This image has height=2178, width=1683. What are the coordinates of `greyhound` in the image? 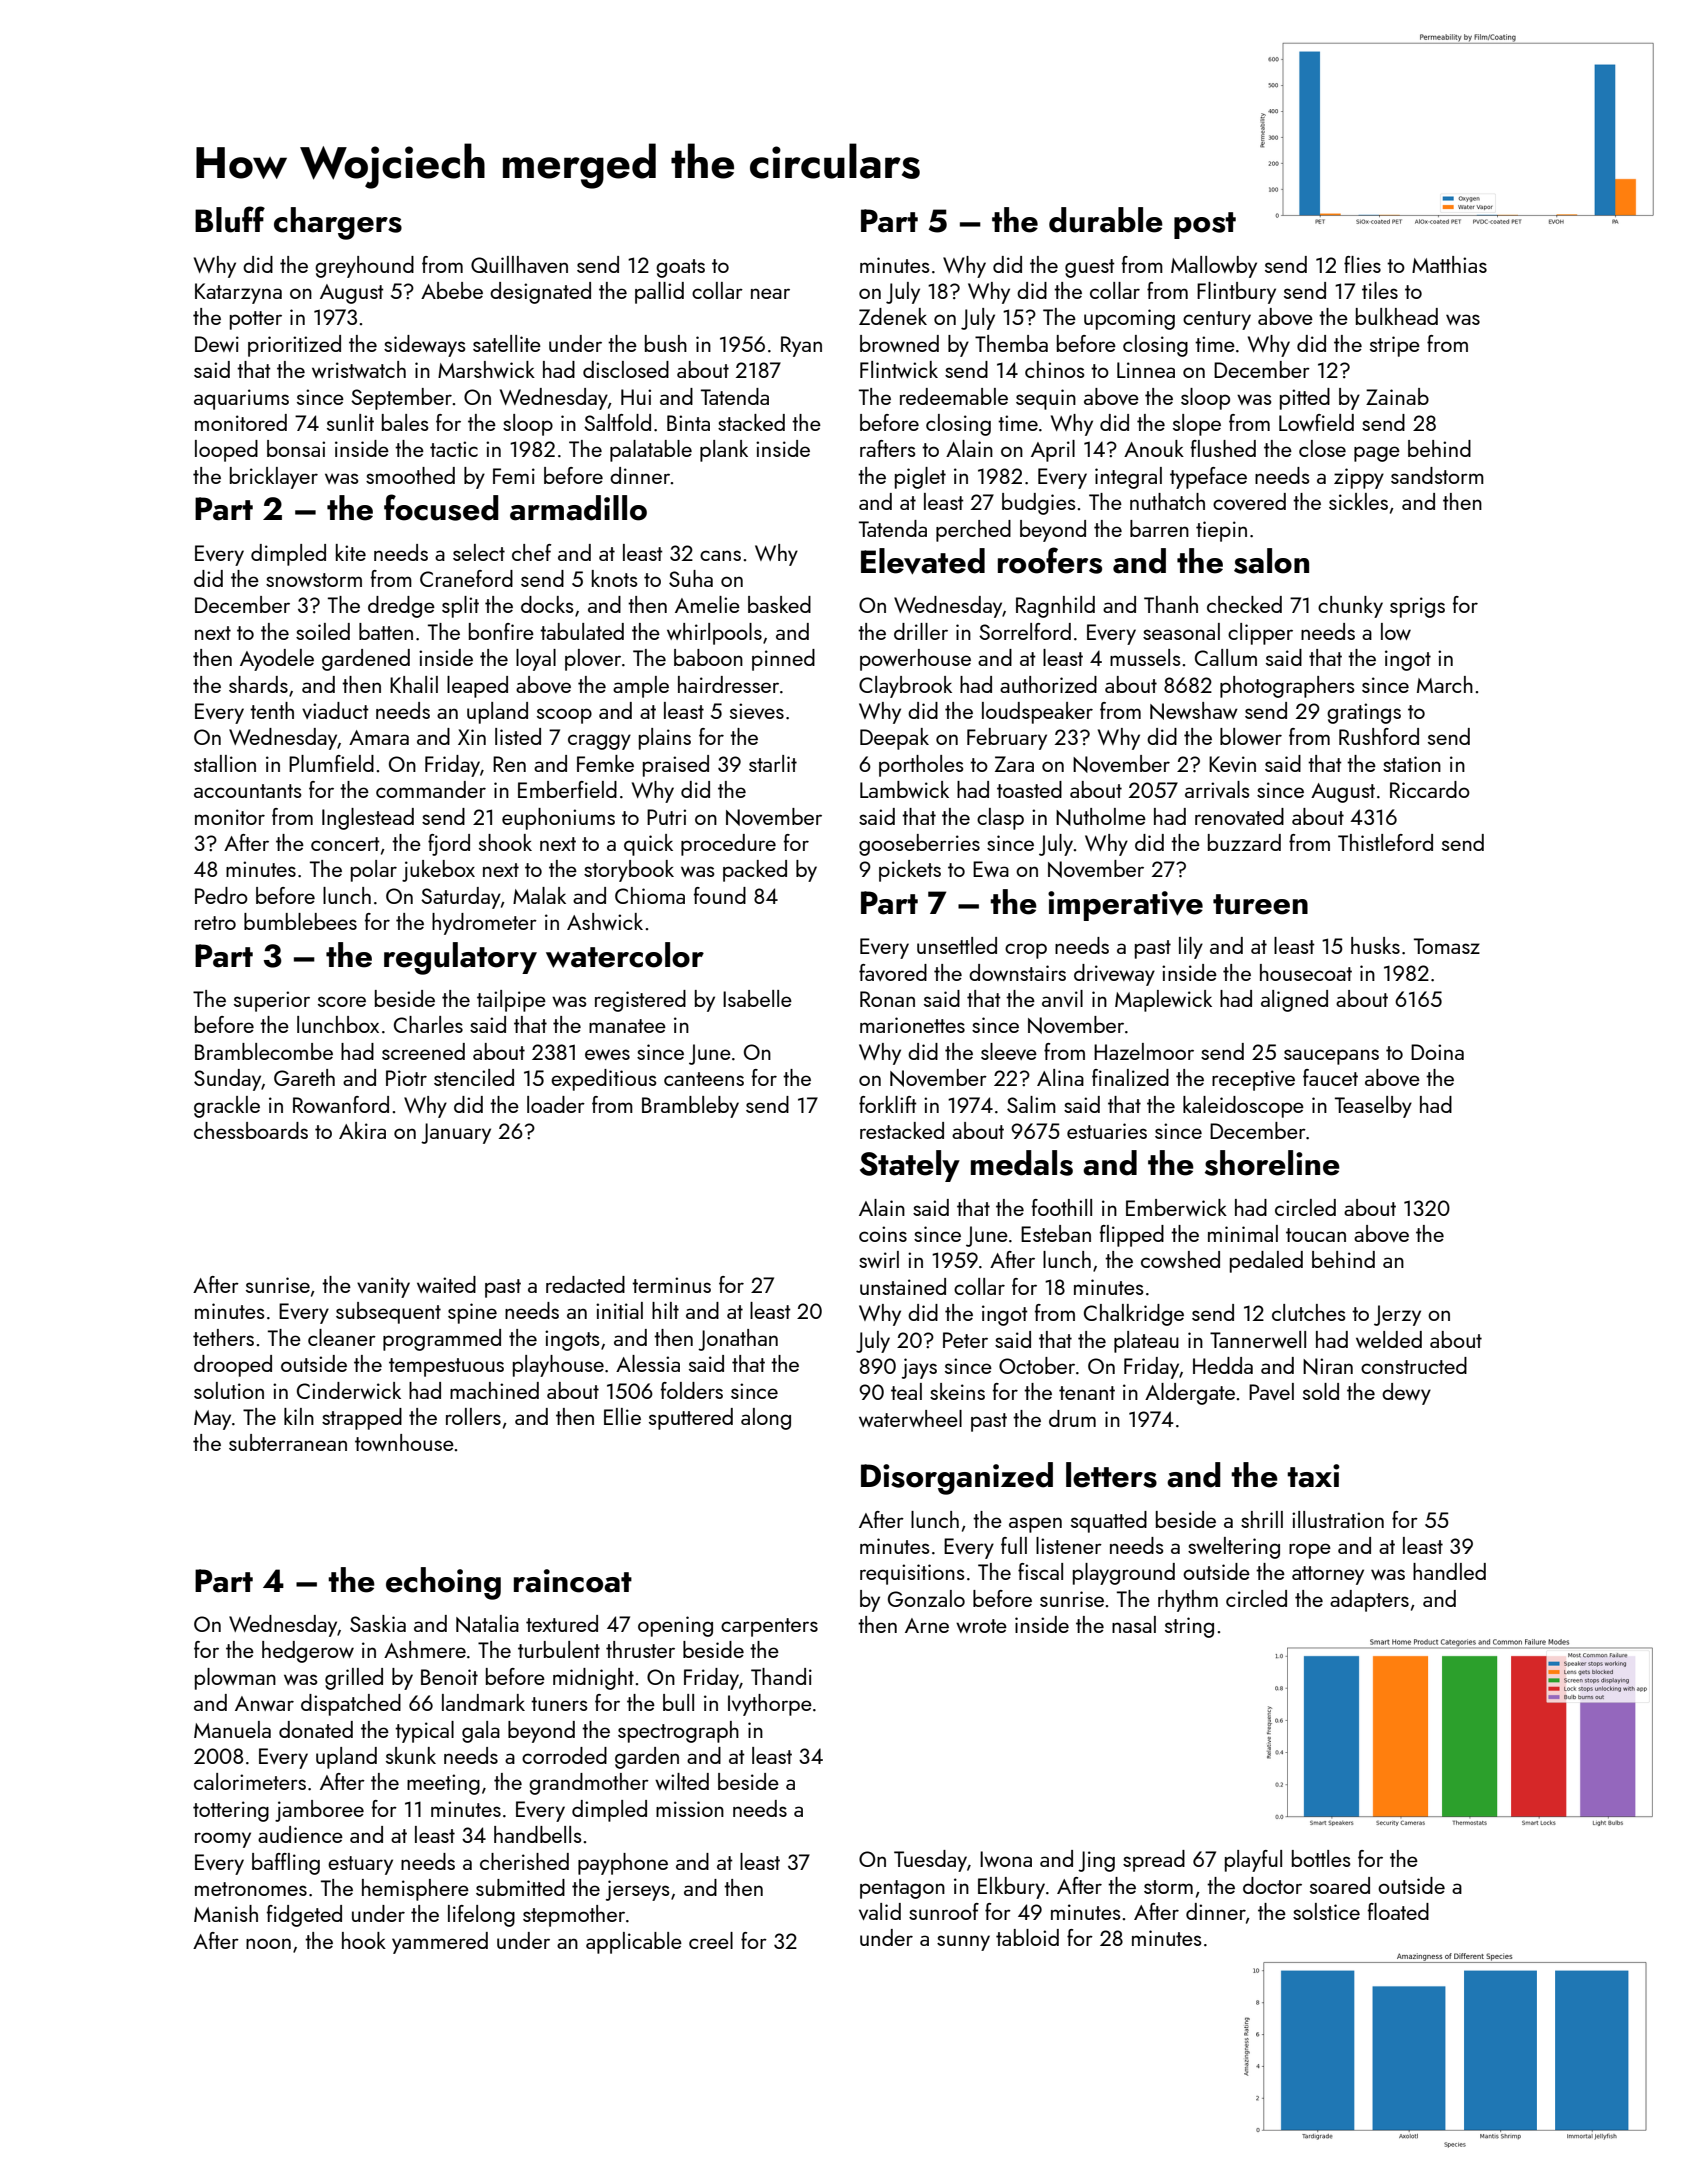 It's located at (364, 267).
